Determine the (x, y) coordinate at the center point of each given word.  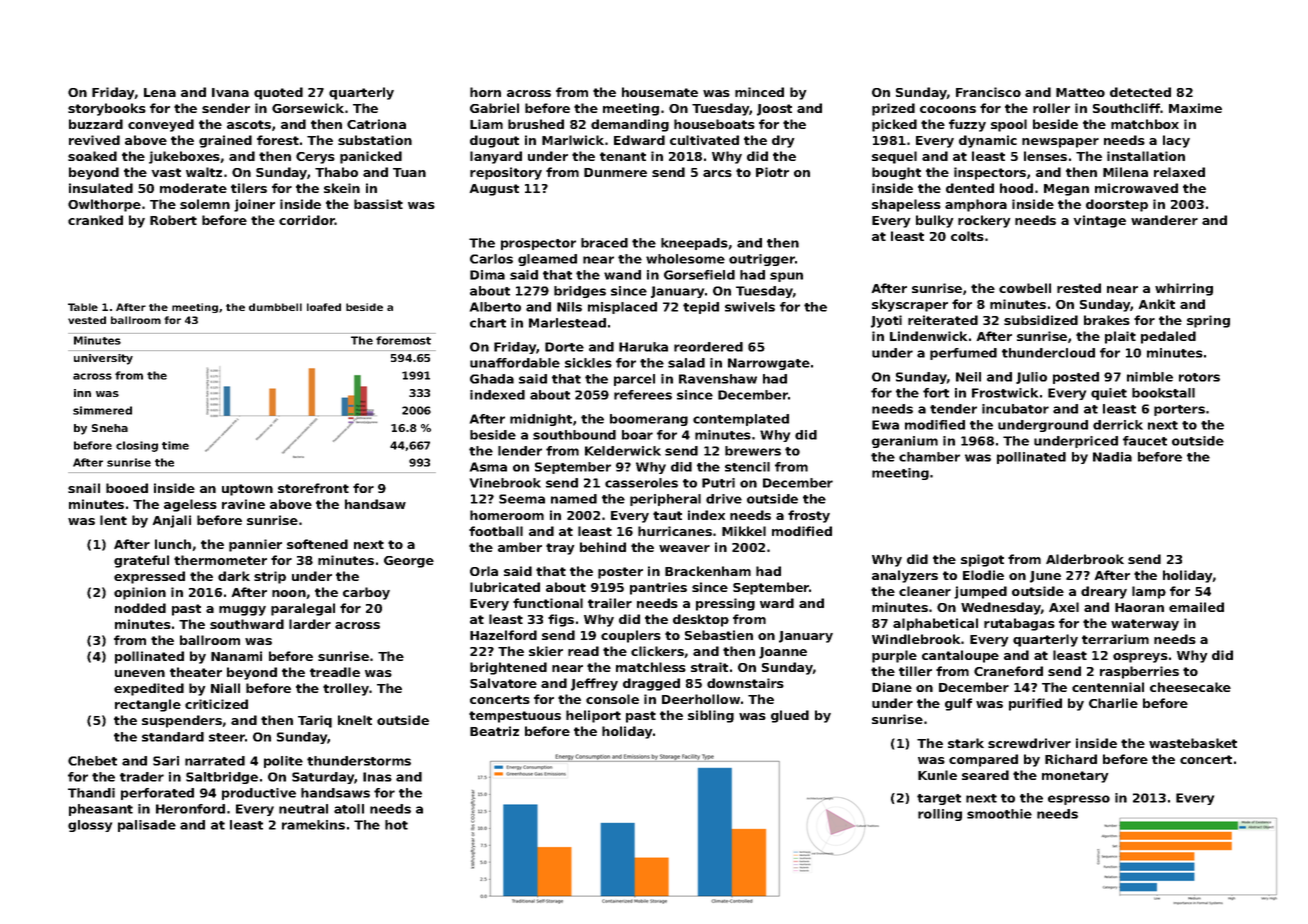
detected (1140, 92)
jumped (980, 592)
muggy (242, 611)
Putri (718, 483)
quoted (278, 93)
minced (759, 92)
